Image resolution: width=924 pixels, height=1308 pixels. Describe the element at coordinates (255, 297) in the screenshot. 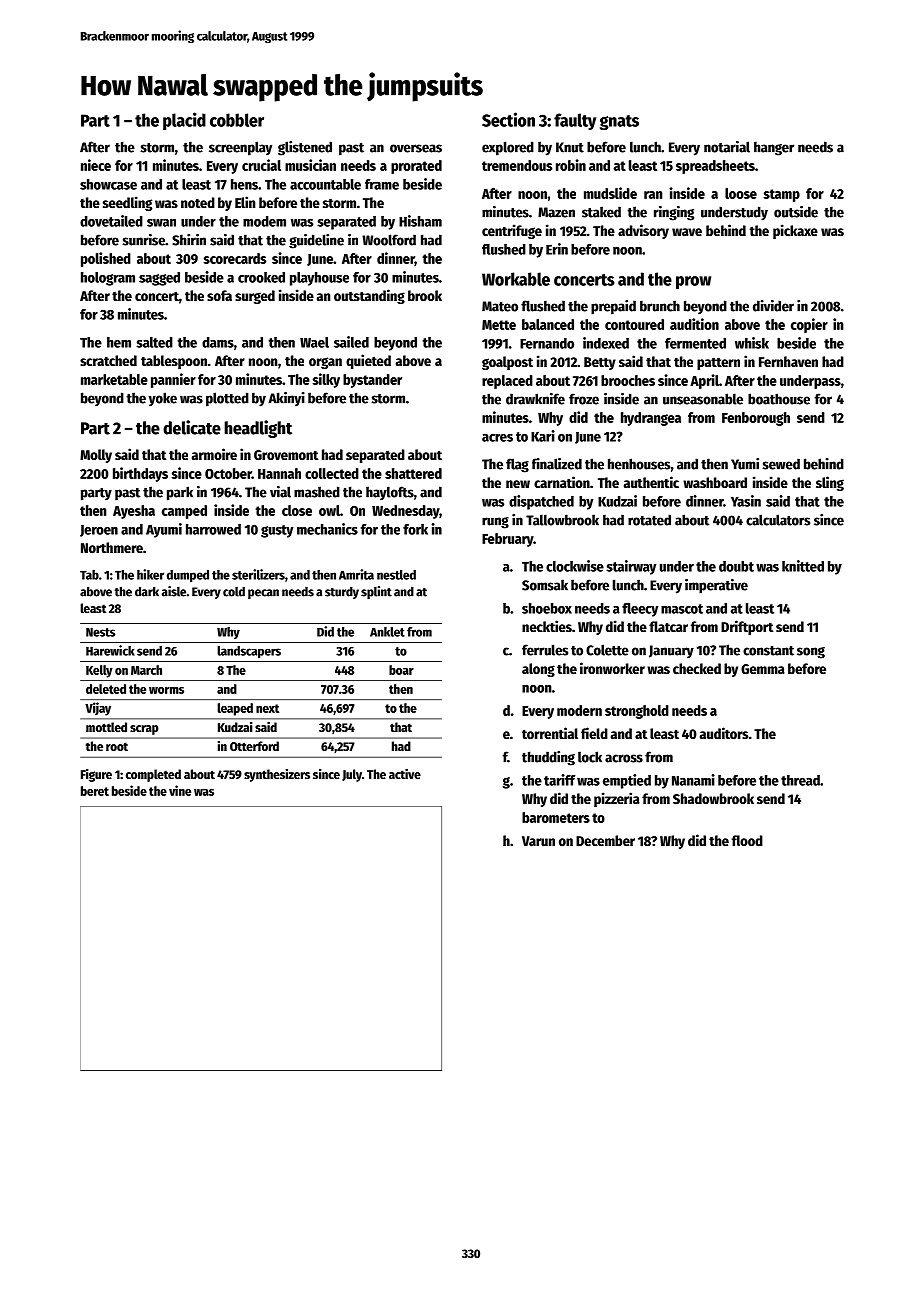

I see `surged` at that location.
